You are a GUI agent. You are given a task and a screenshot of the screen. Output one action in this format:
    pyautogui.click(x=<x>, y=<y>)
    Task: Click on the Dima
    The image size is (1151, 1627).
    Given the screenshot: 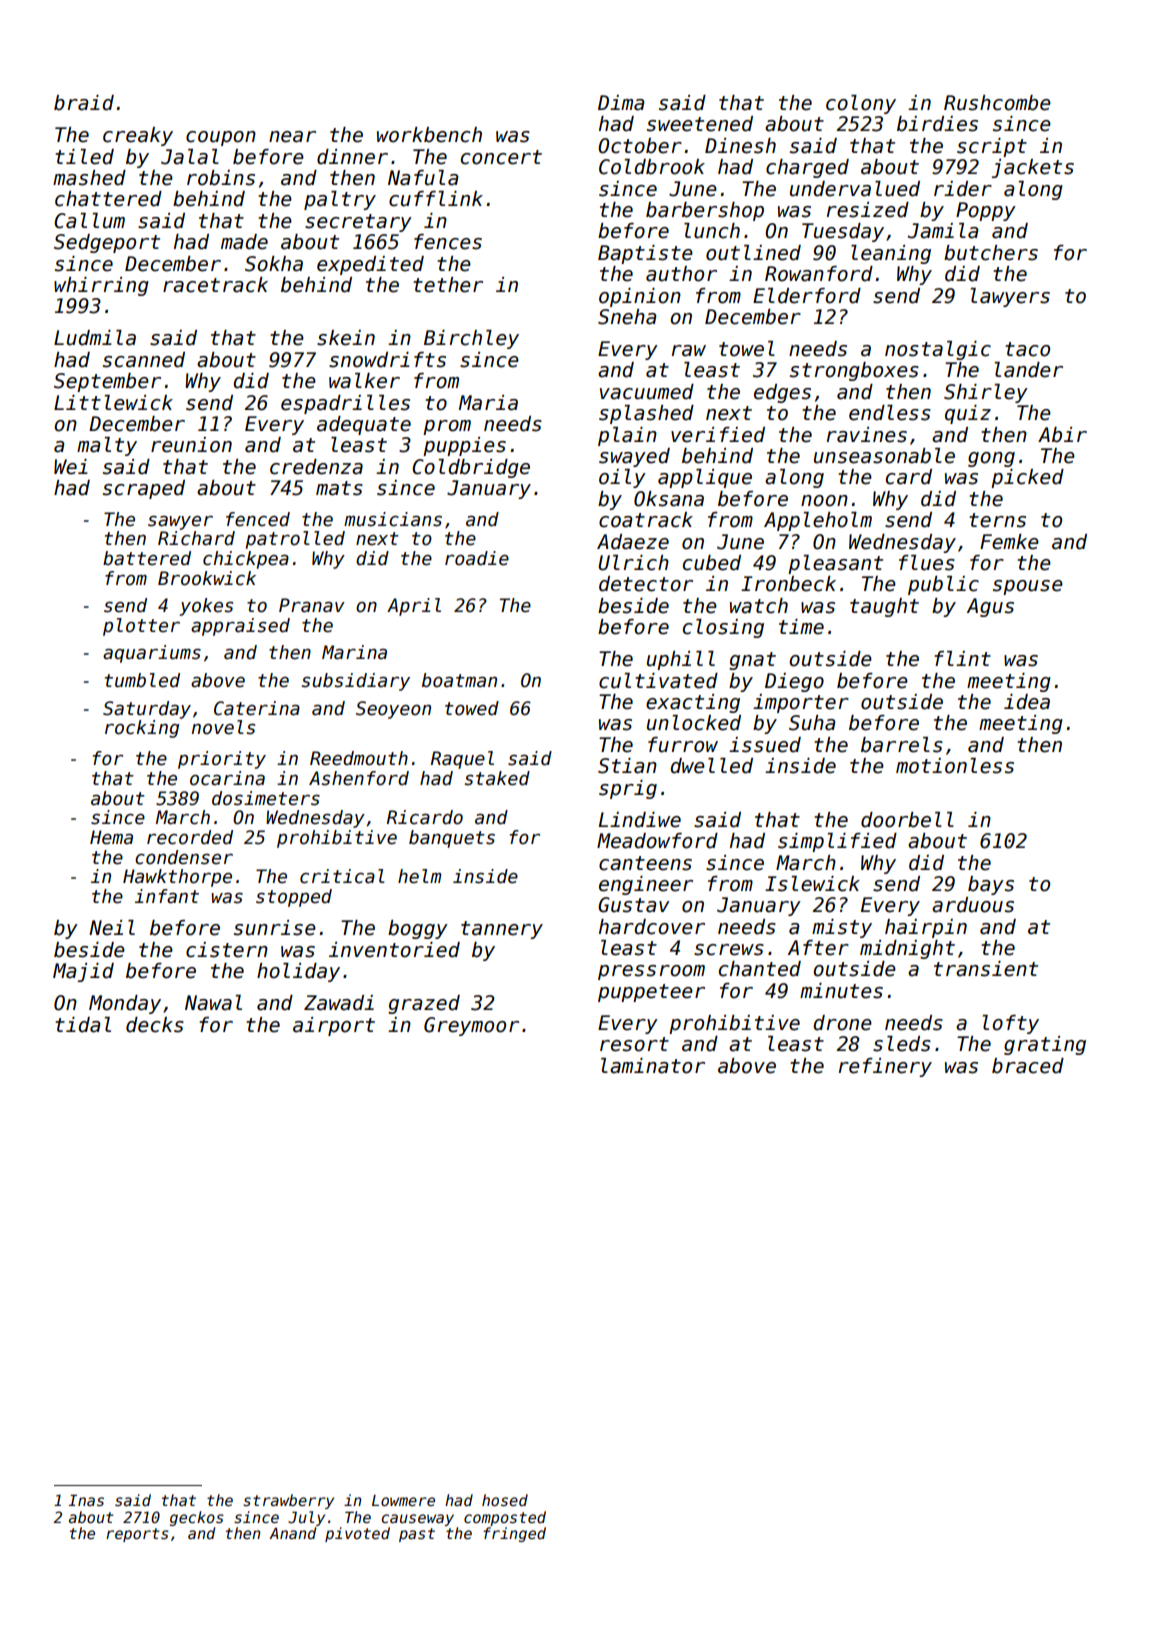 What is the action you would take?
    pyautogui.click(x=621, y=103)
